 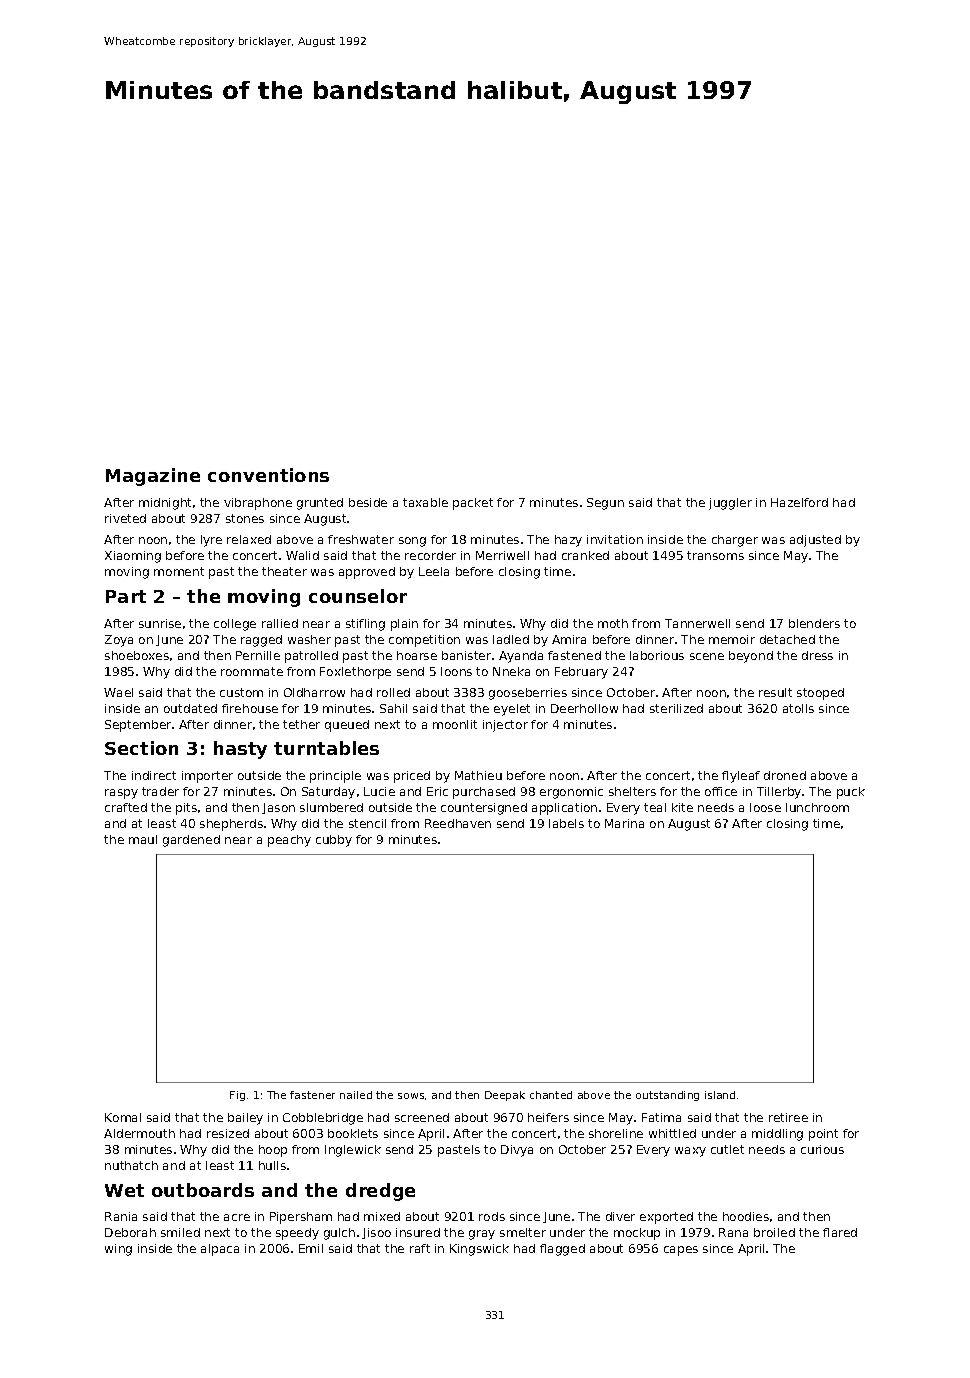 I want to click on lunchroom, so click(x=817, y=807).
